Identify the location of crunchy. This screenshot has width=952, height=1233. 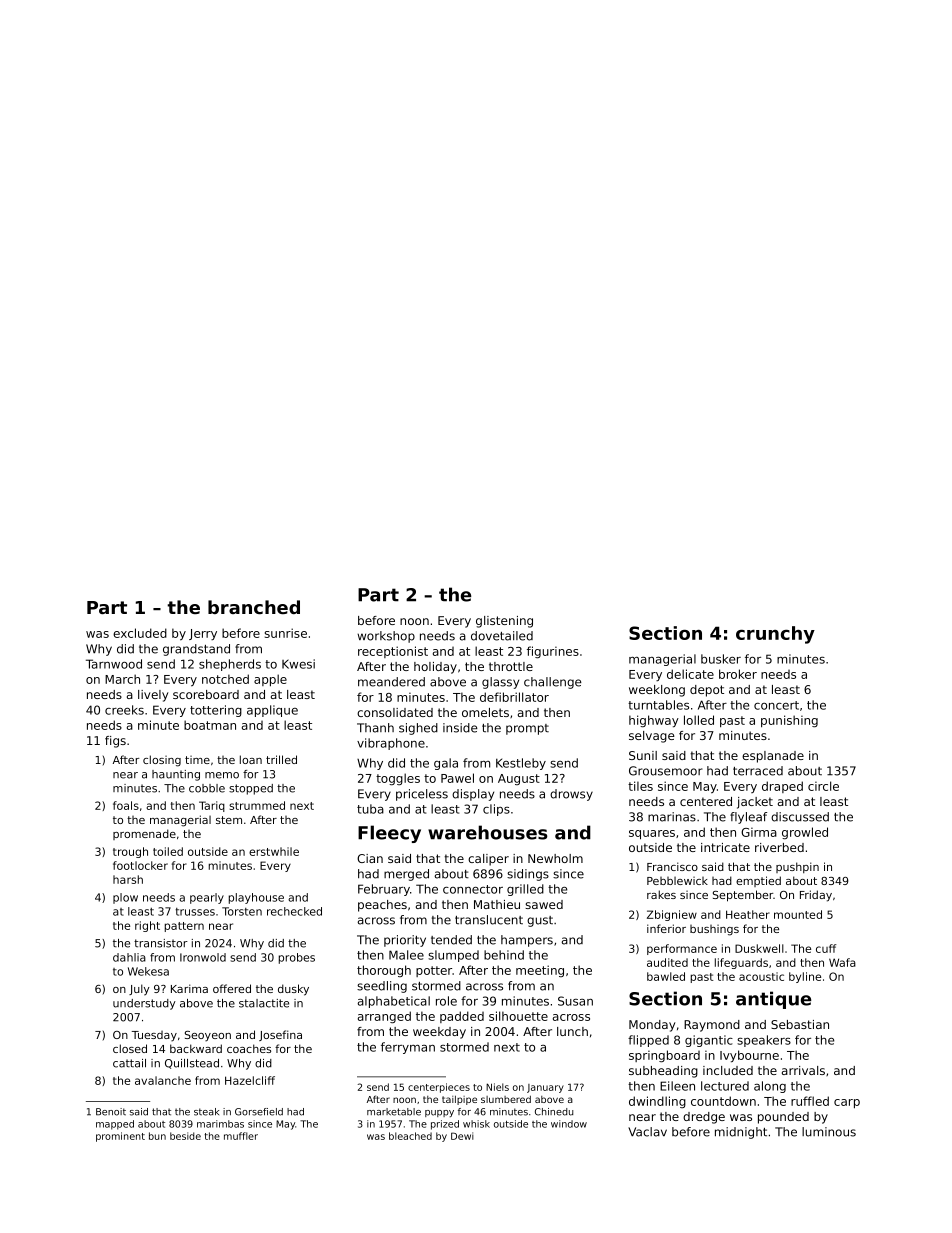
(775, 635).
